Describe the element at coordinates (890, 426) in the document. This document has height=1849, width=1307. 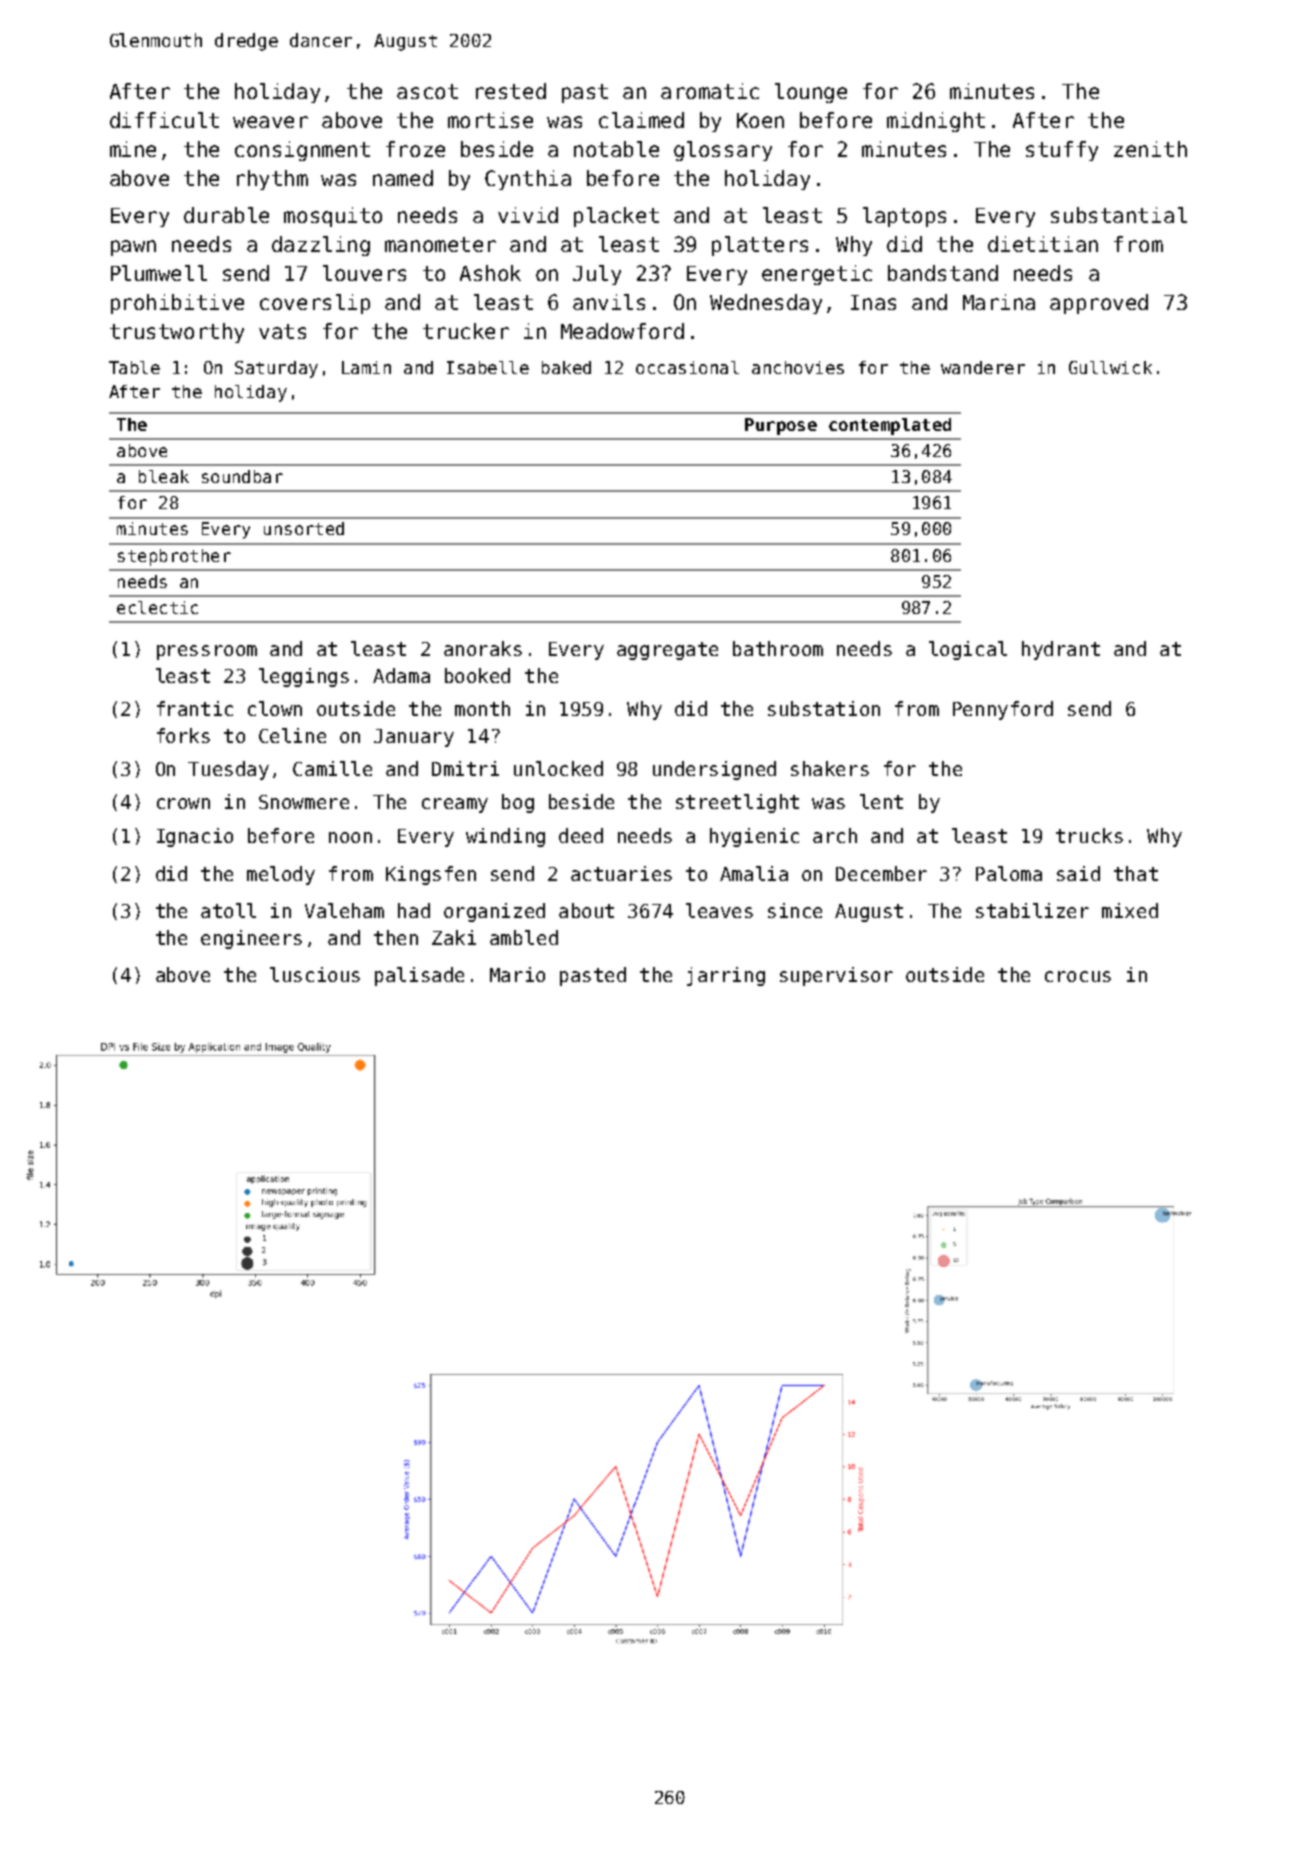
I see `contemplated` at that location.
